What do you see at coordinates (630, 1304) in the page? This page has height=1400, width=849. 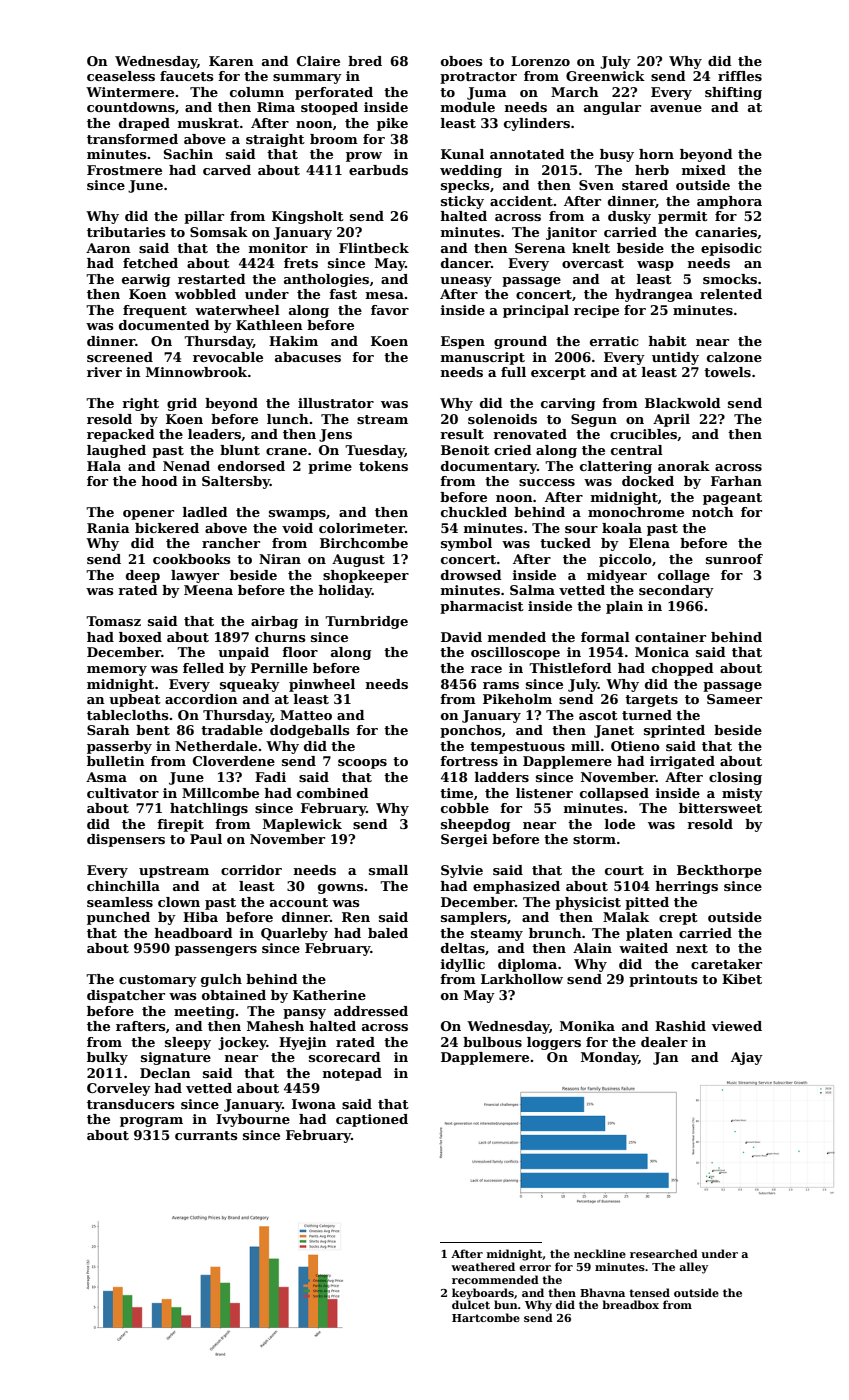 I see `breadbox` at bounding box center [630, 1304].
